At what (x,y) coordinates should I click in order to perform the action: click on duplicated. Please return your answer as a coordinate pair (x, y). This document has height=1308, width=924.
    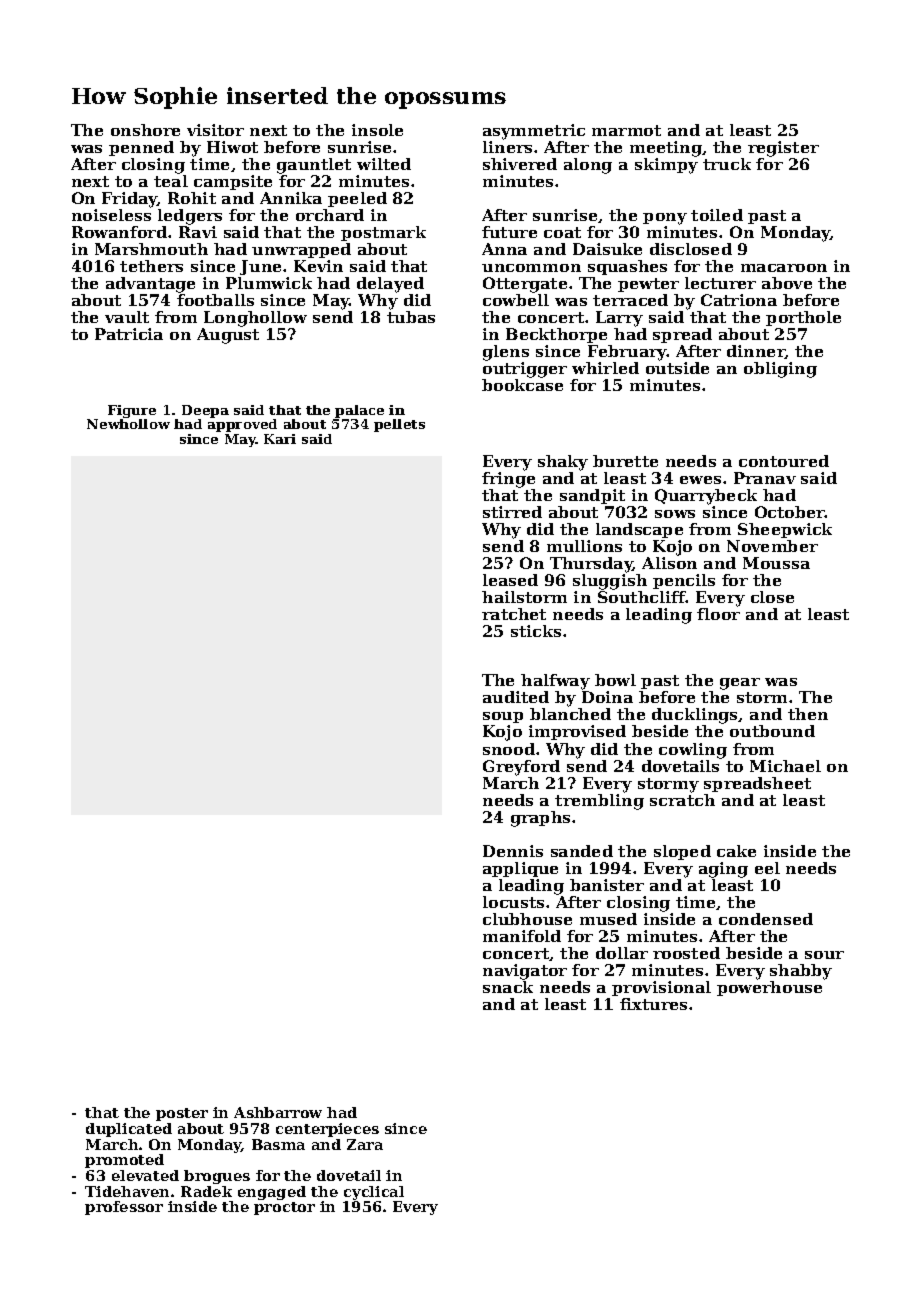
    Looking at the image, I should click on (129, 1130).
